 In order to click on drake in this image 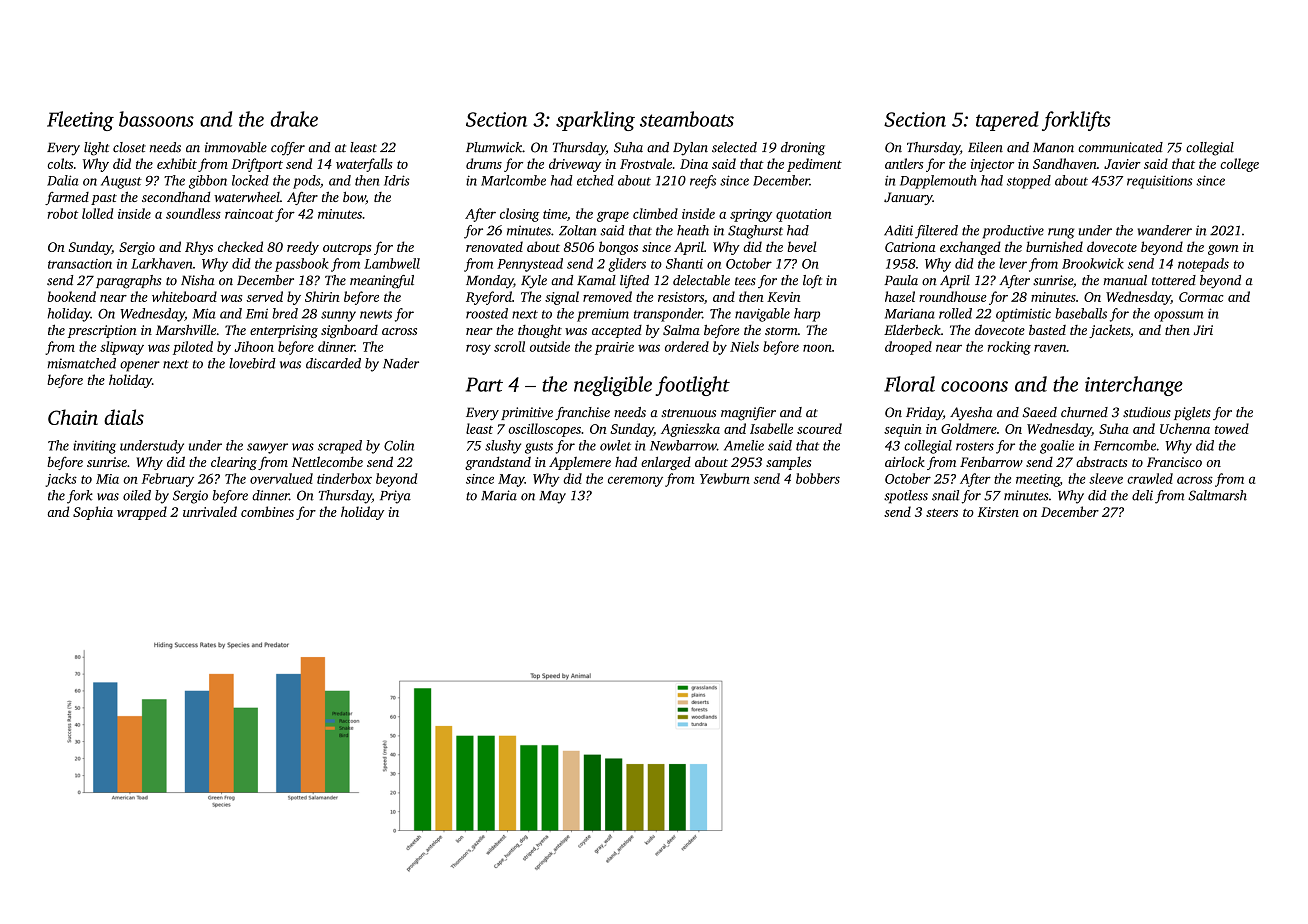, I will do `click(294, 119)`.
